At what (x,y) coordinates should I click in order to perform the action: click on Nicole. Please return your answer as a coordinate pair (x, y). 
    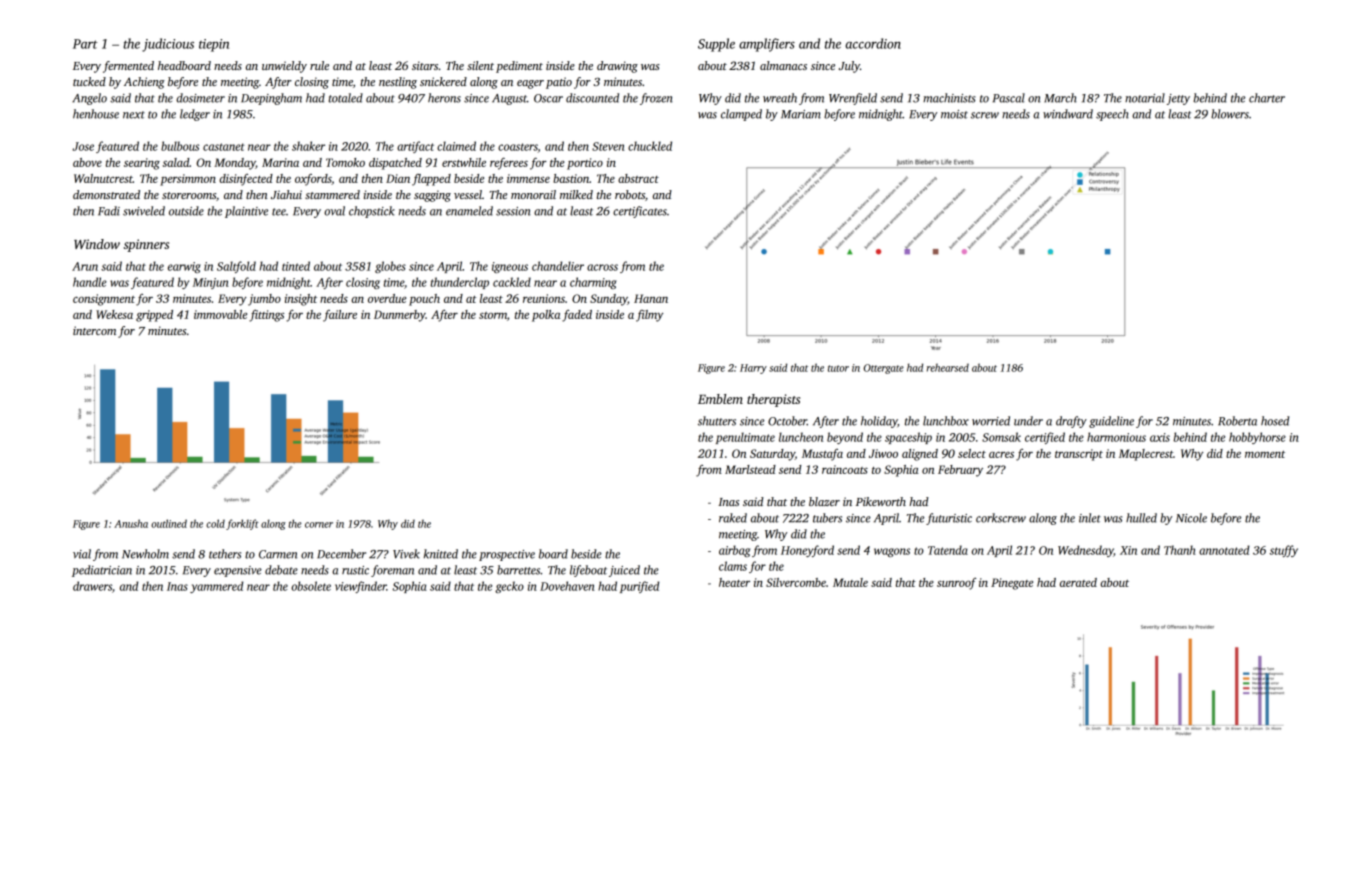
    Looking at the image, I should click on (1191, 518).
